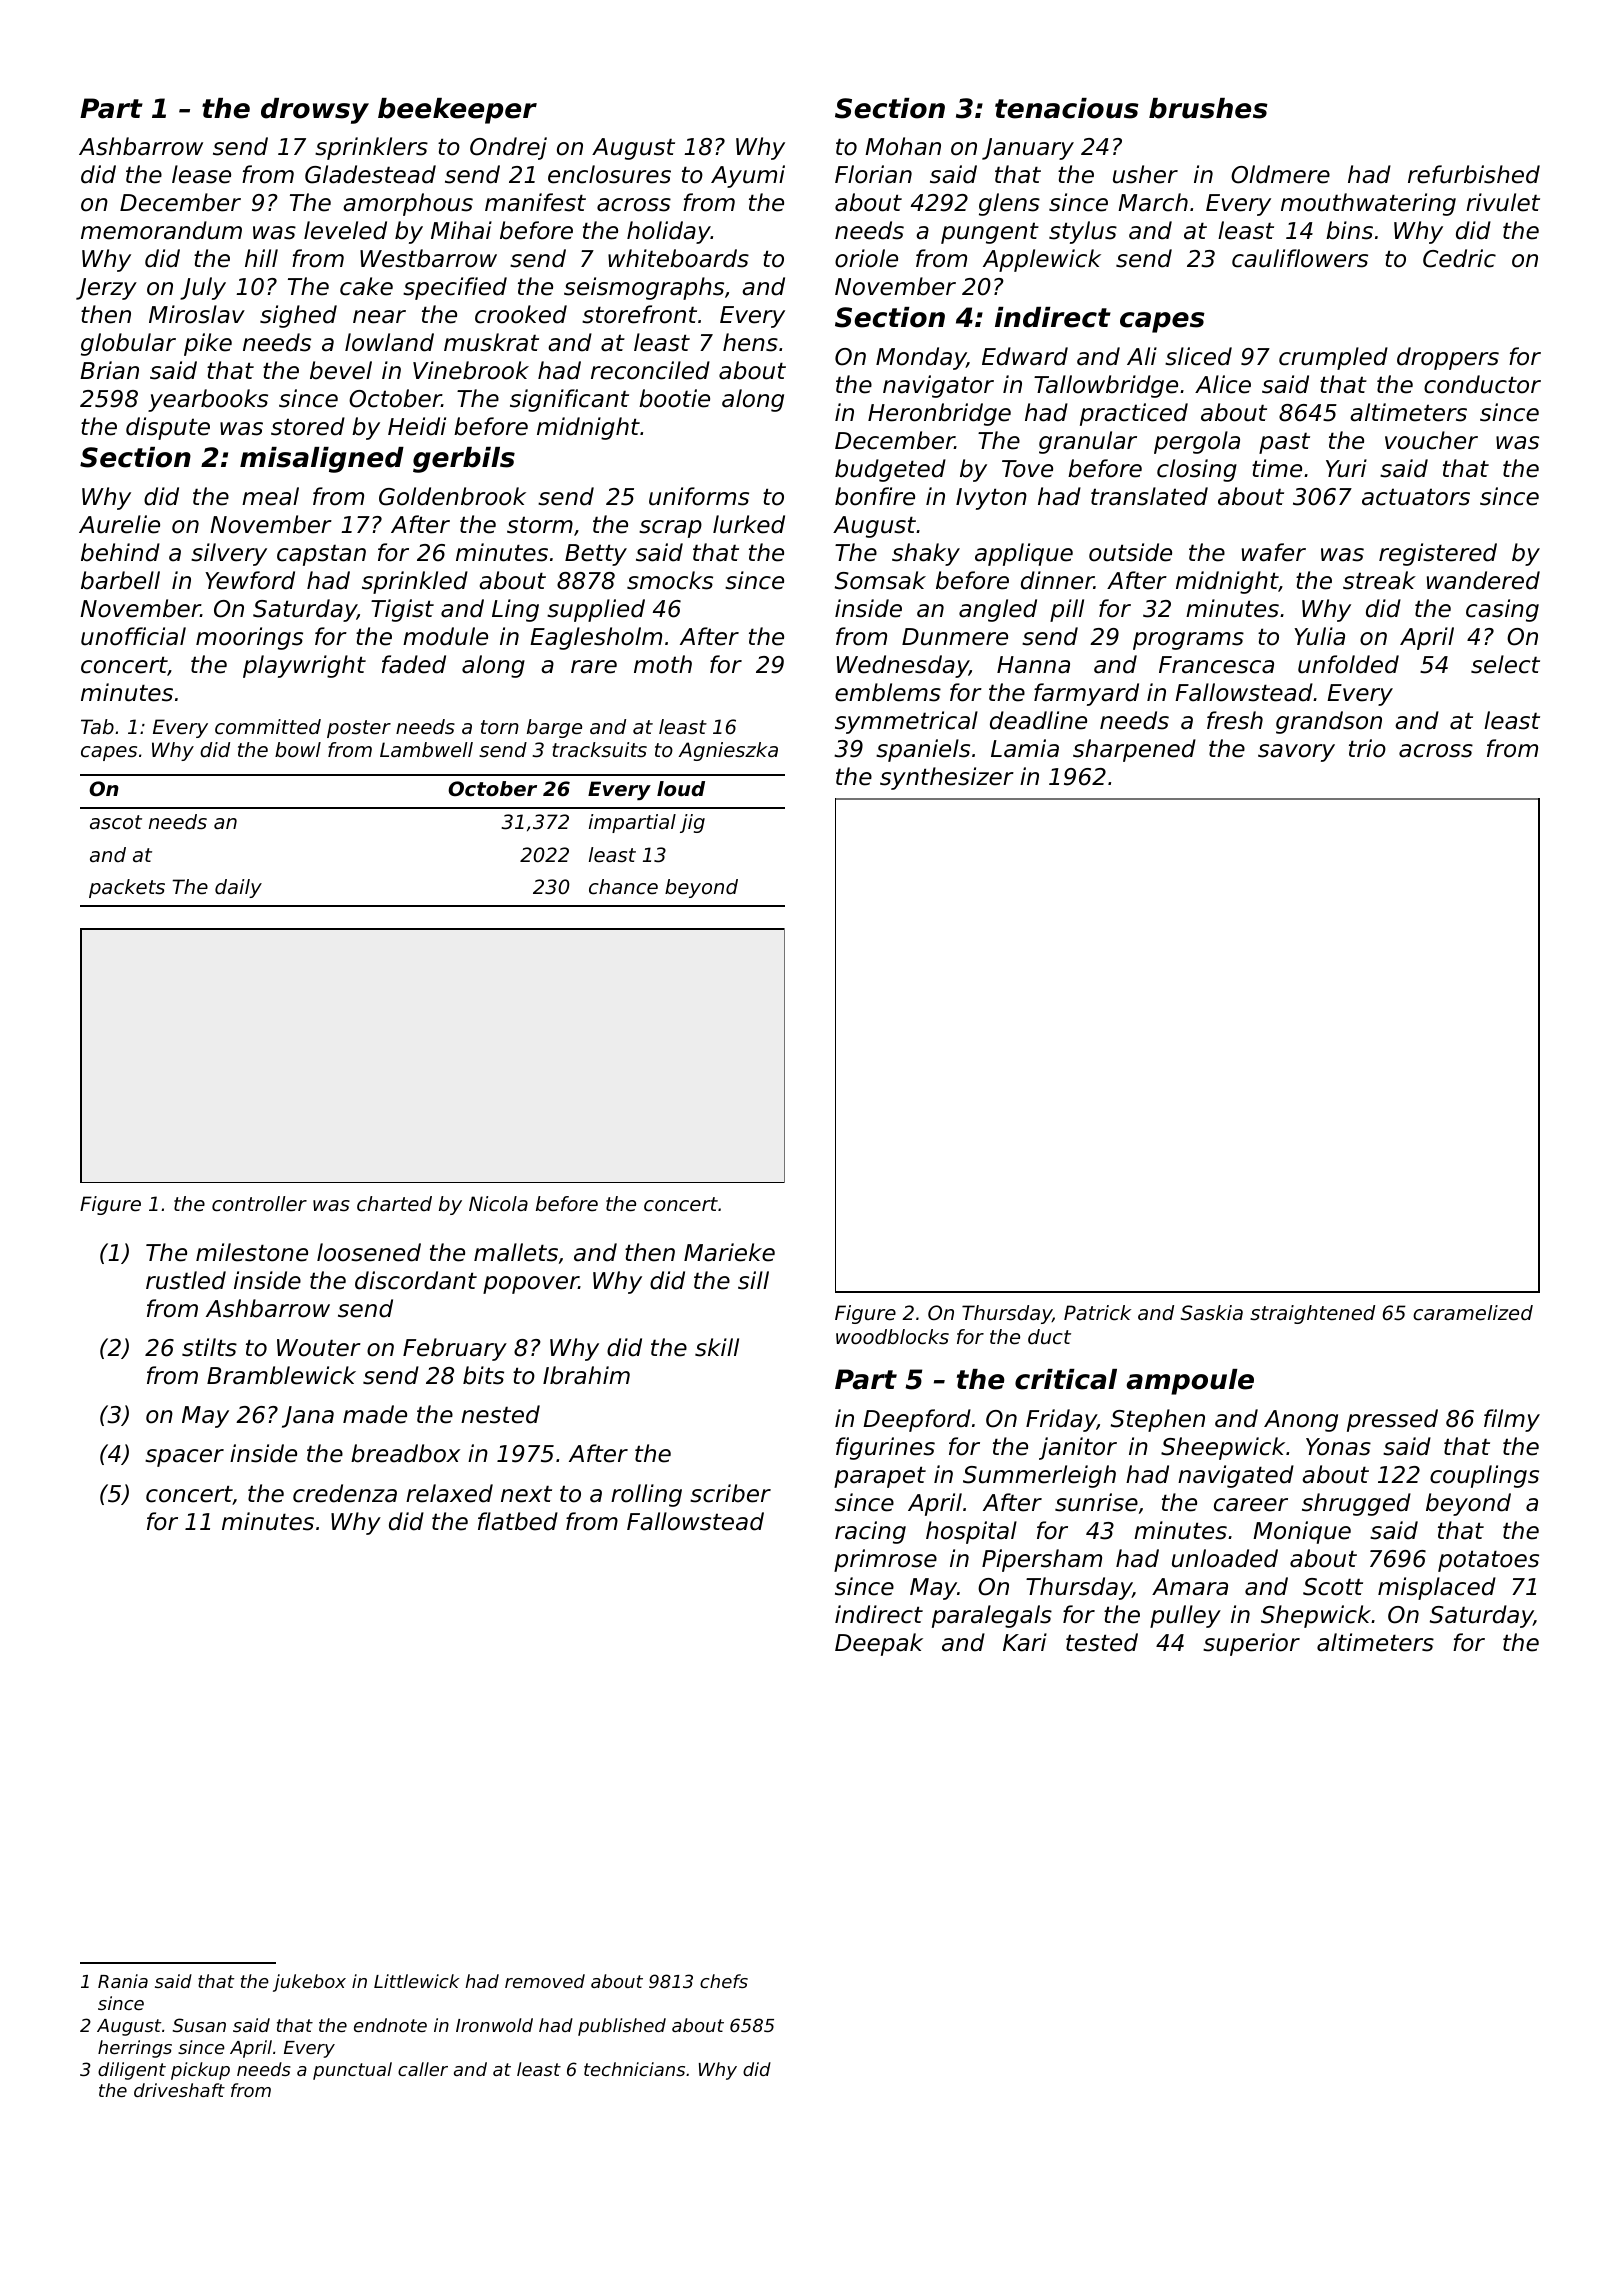 The width and height of the screenshot is (1620, 2292). I want to click on misplaced, so click(1437, 1588).
